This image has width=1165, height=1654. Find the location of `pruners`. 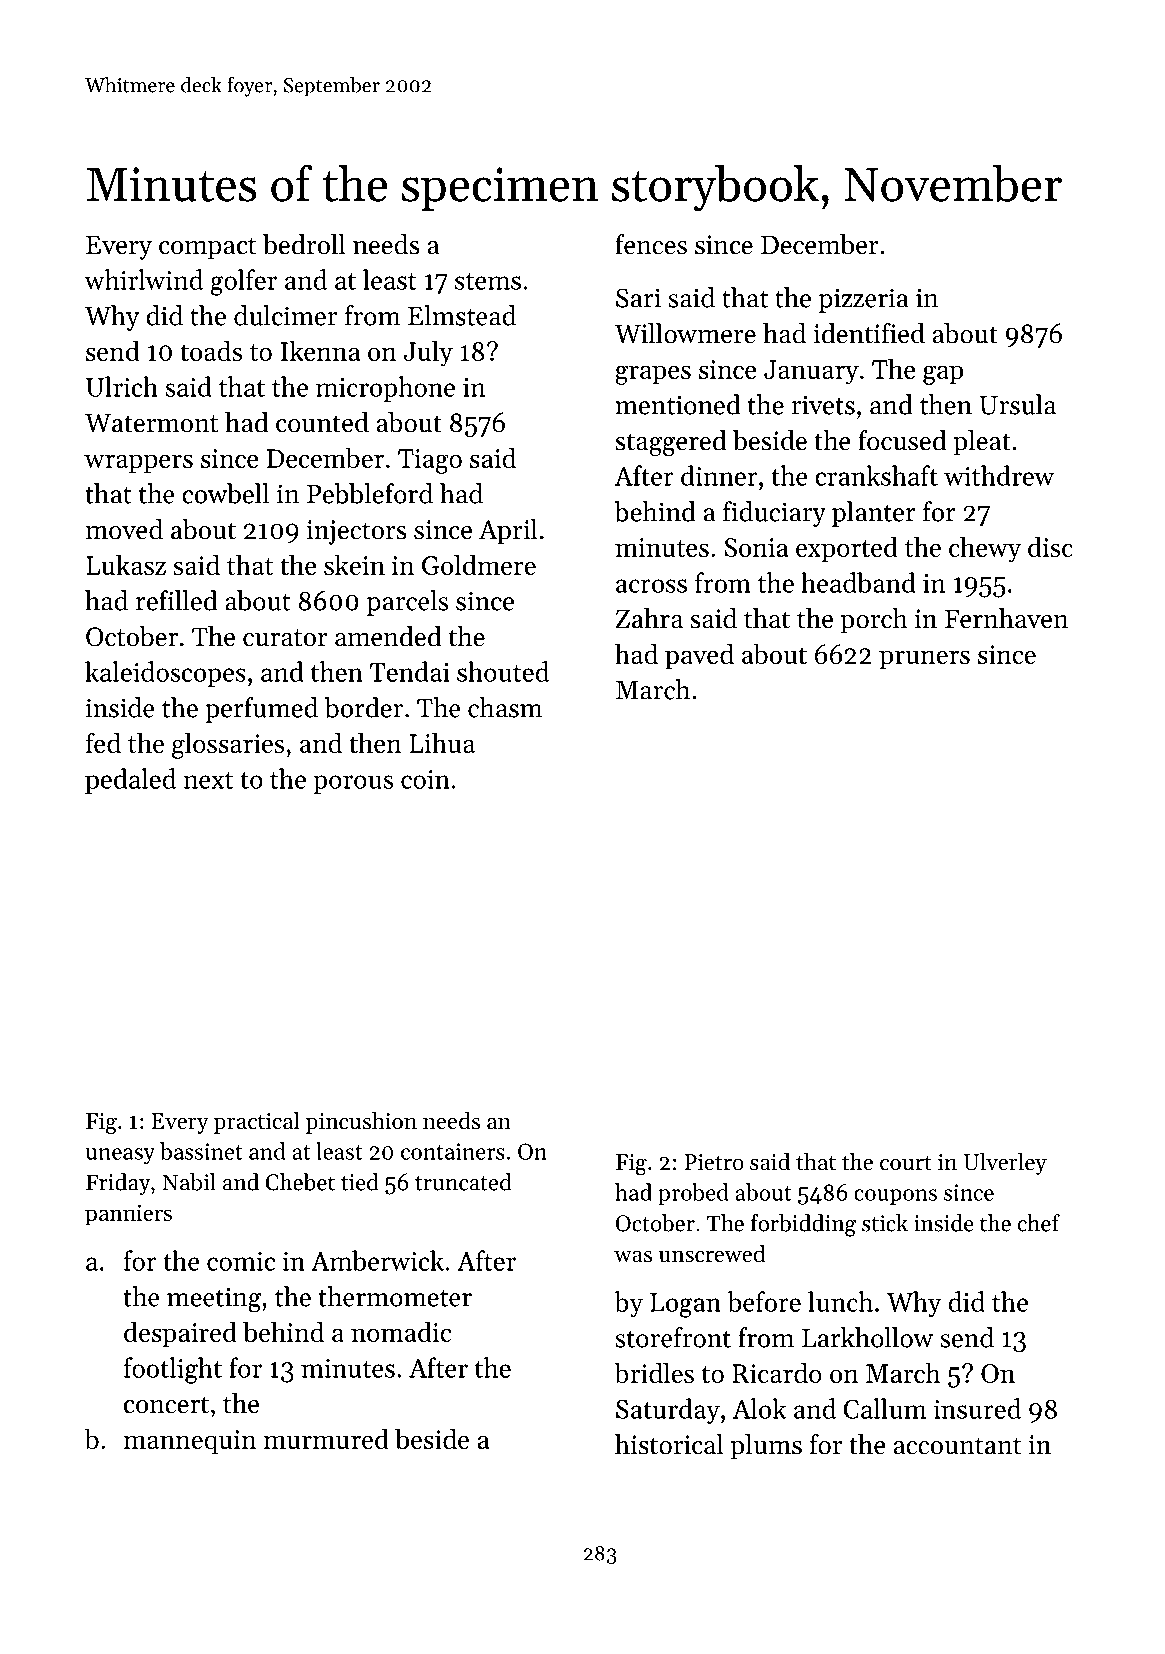

pruners is located at coordinates (924, 659).
